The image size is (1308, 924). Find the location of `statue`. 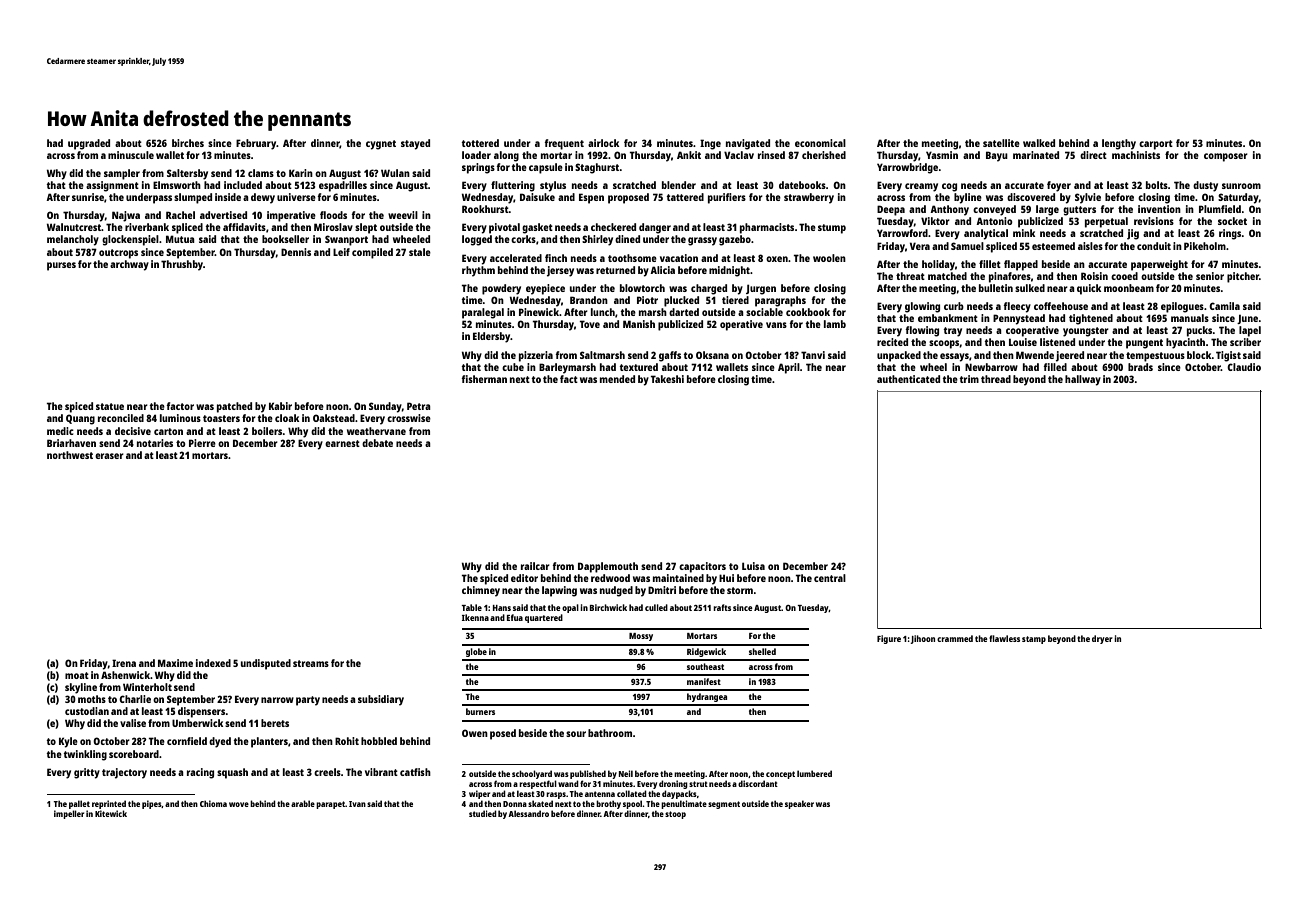

statue is located at coordinates (110, 406).
